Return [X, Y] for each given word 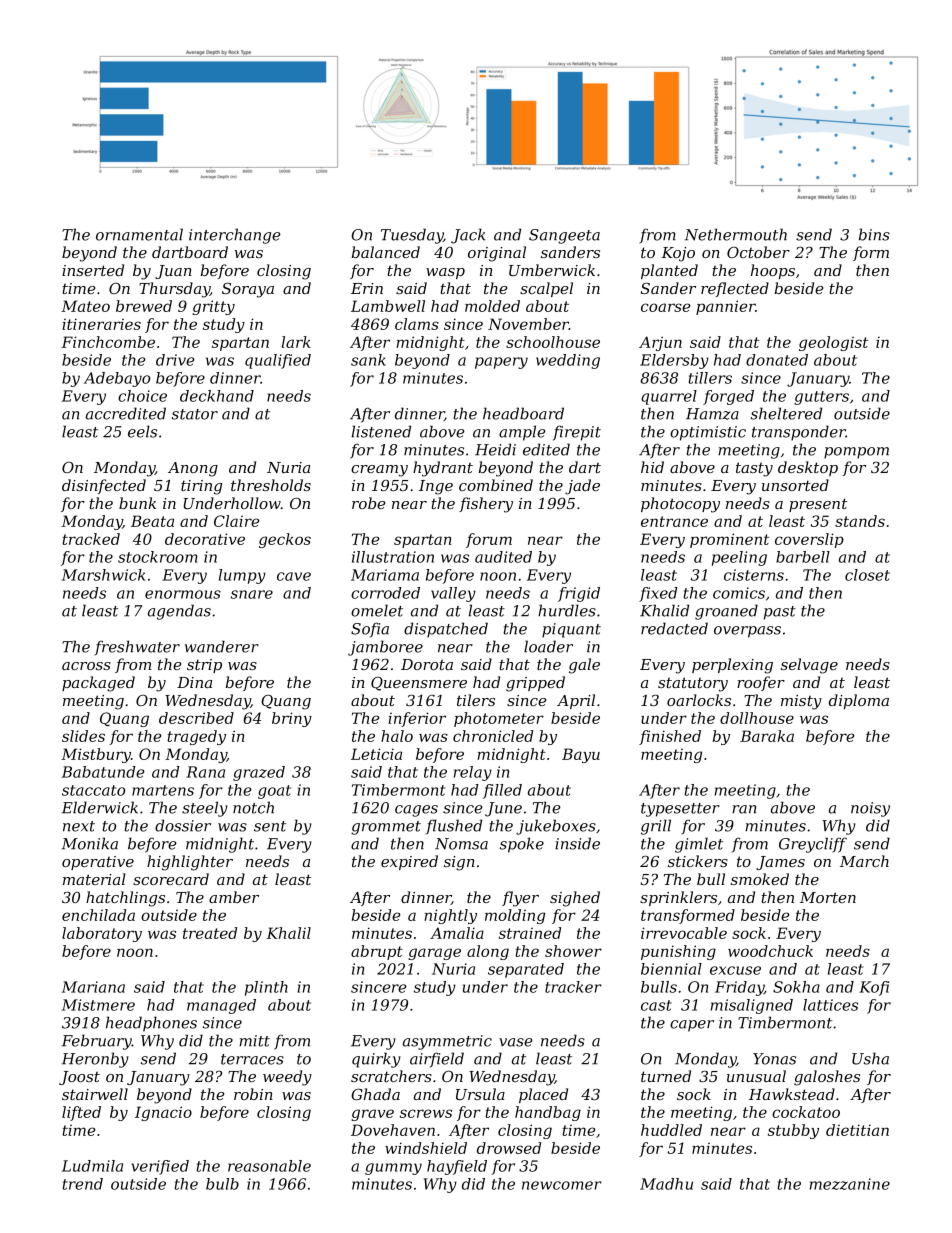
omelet [377, 610]
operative [98, 863]
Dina [194, 682]
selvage [809, 666]
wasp [445, 273]
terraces [252, 1059]
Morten [828, 897]
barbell [803, 557]
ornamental [139, 234]
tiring [201, 487]
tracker [573, 987]
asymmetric [447, 1042]
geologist [833, 343]
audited [503, 557]
